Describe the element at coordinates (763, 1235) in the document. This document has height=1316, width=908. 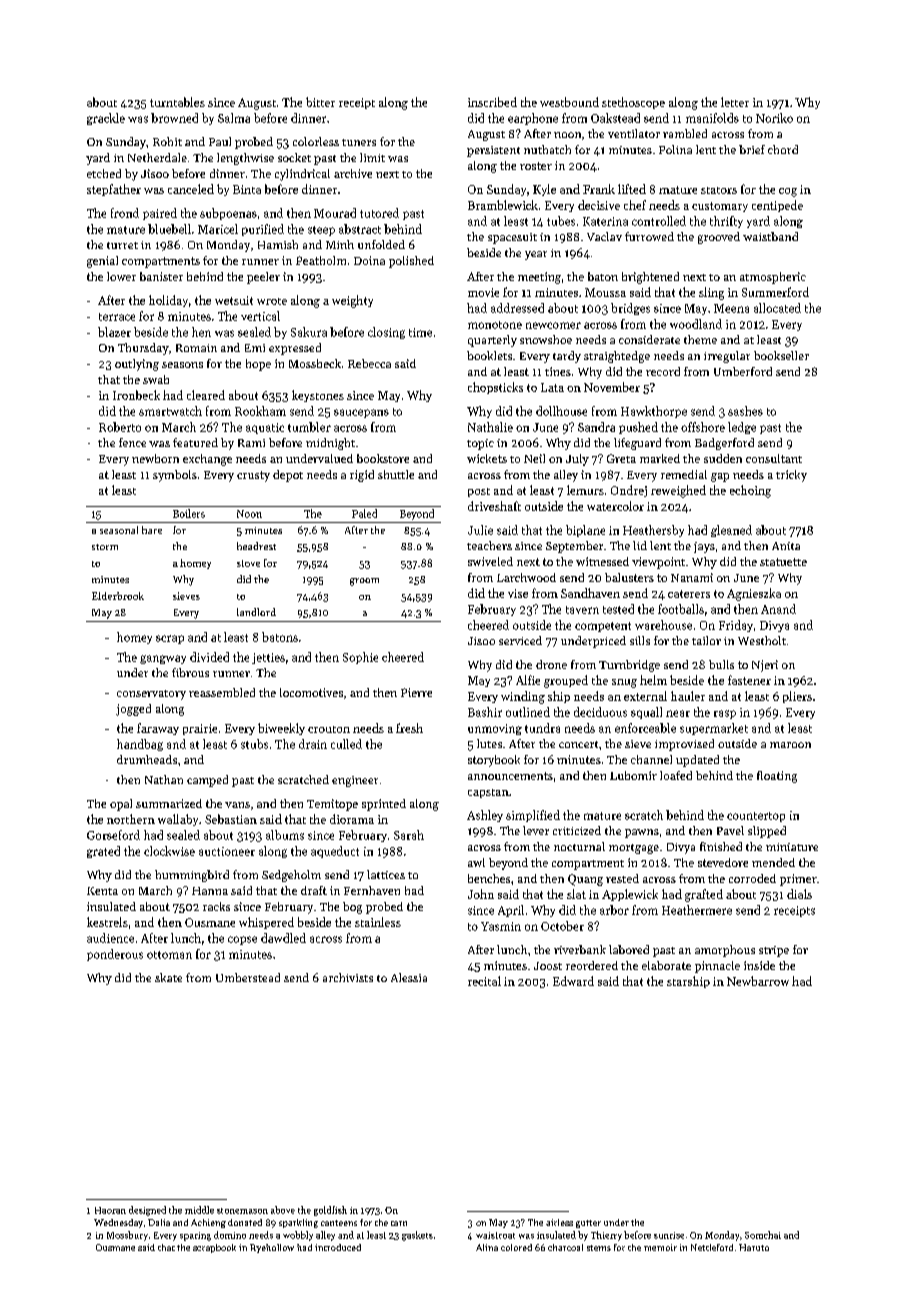
I see `Somchai` at that location.
